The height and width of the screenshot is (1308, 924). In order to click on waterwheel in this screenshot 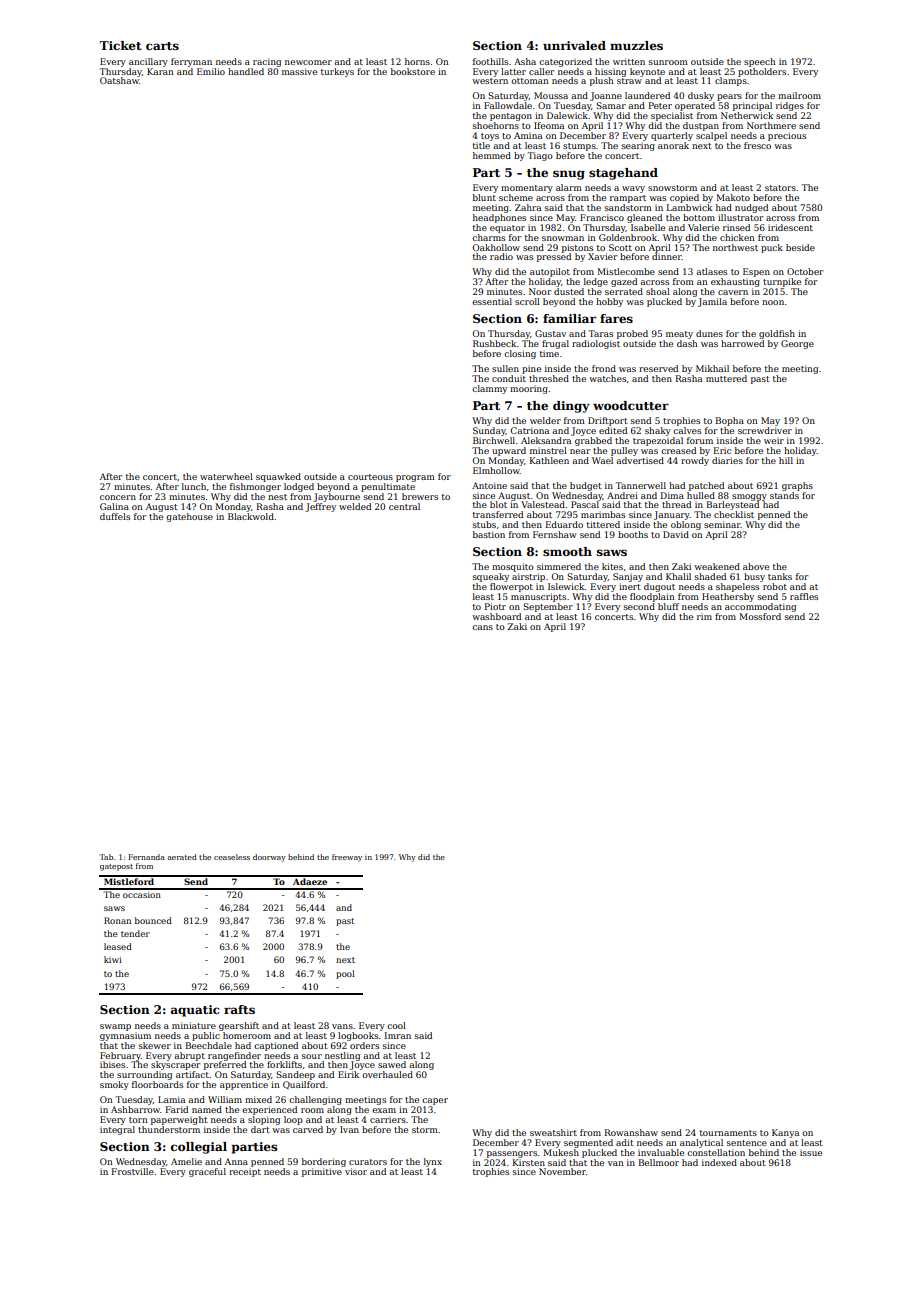, I will do `click(226, 476)`.
